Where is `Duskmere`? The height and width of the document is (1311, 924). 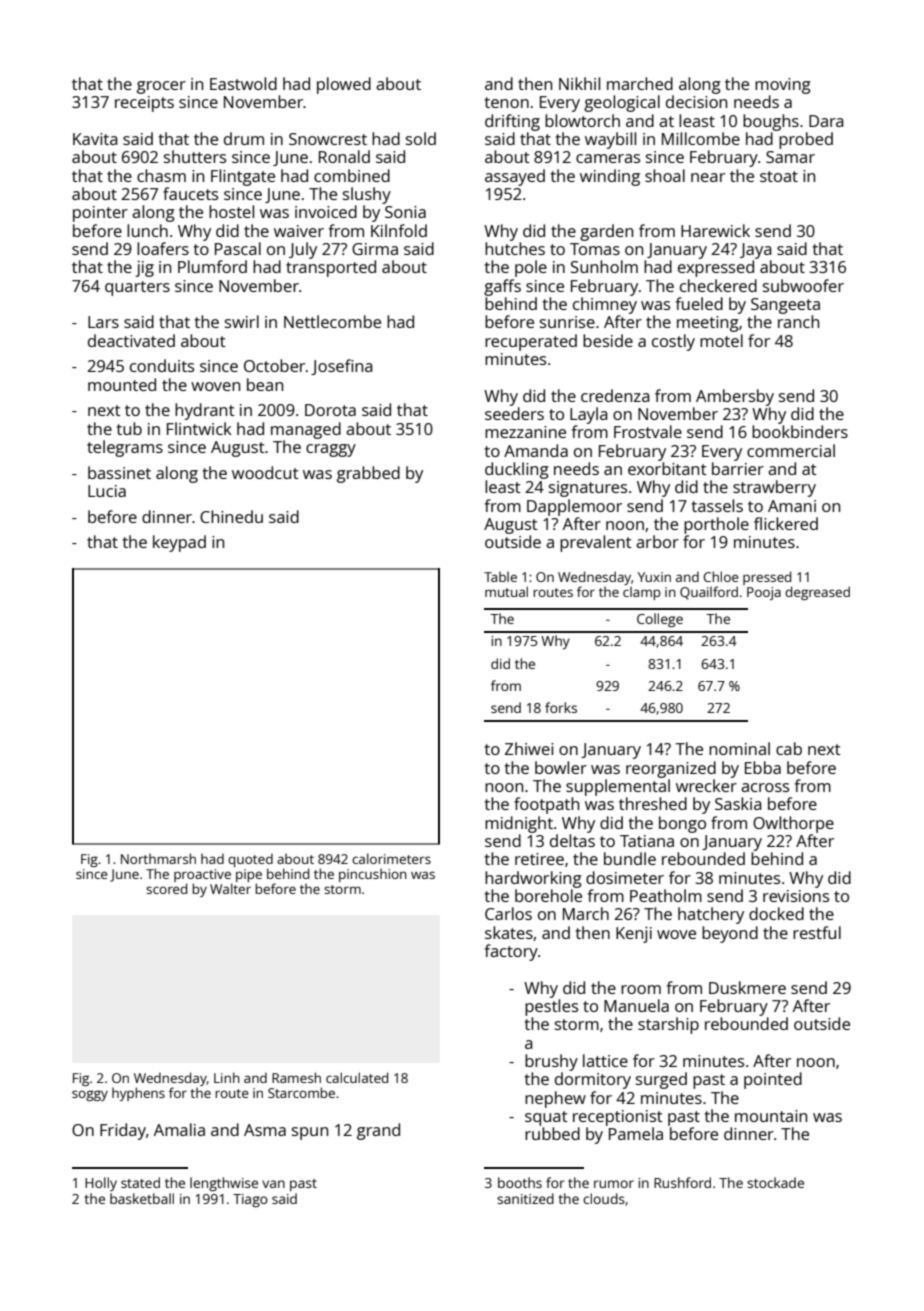 Duskmere is located at coordinates (747, 987).
